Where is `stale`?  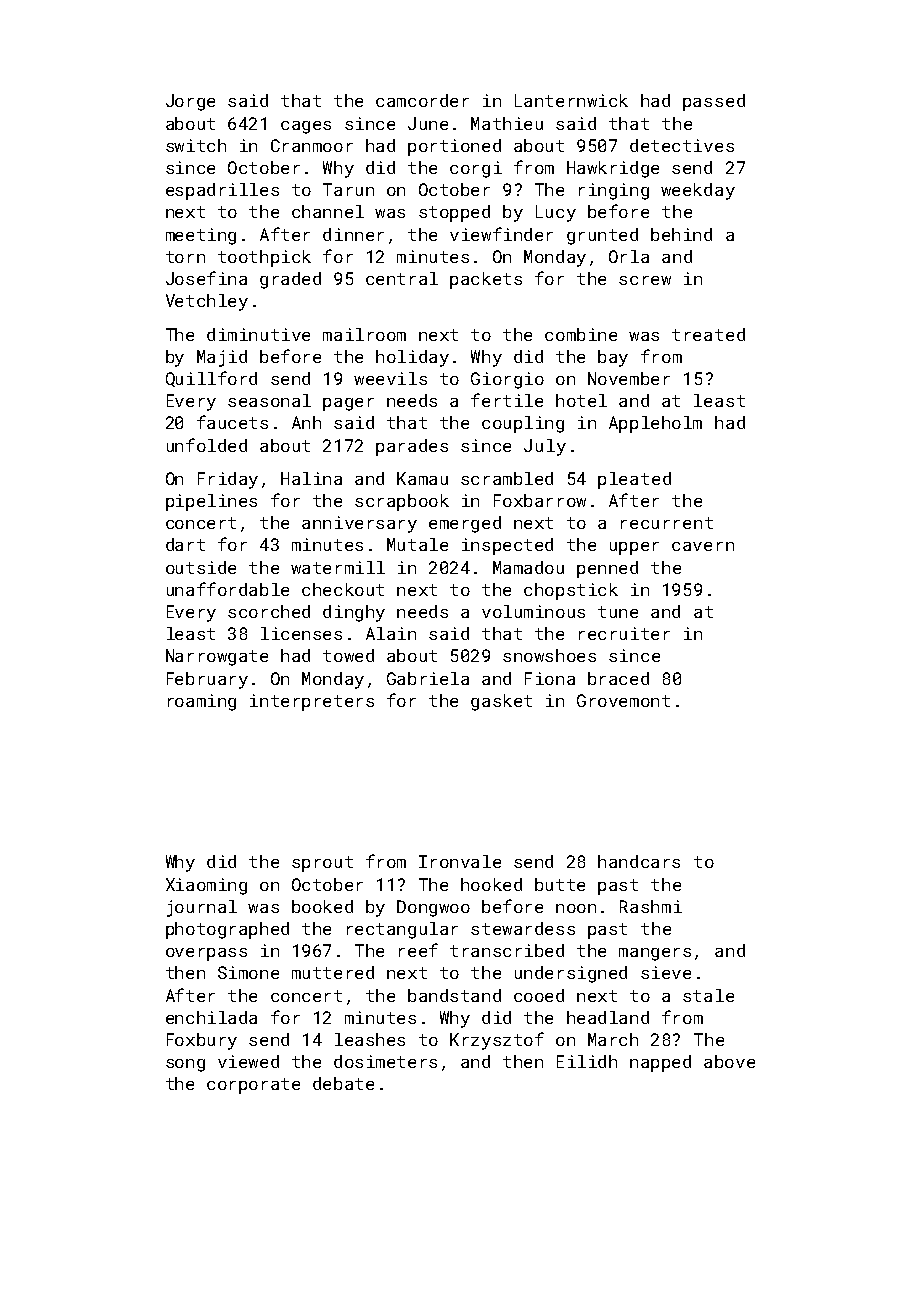 stale is located at coordinates (708, 995).
